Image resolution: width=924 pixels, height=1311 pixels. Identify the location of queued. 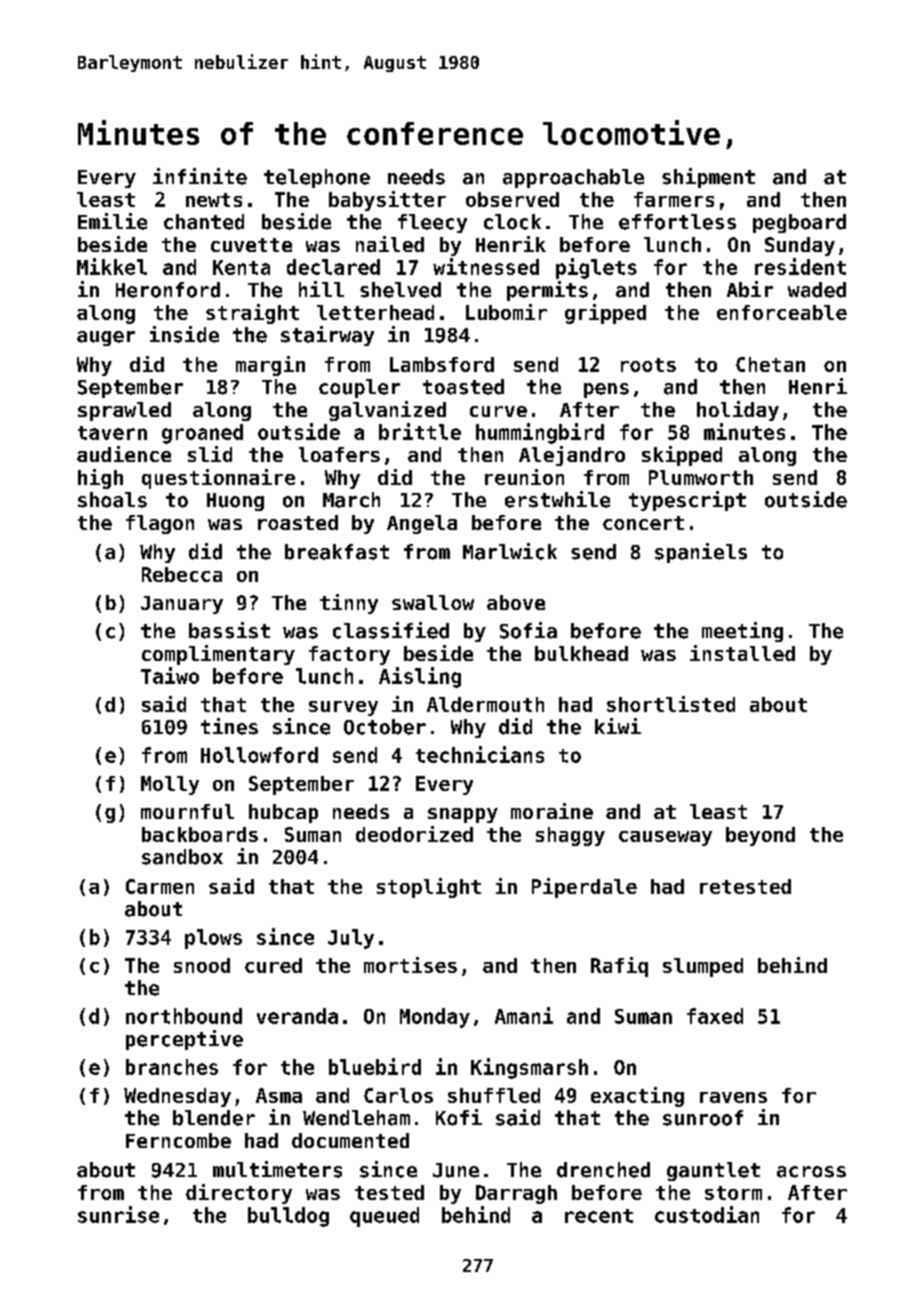
(384, 1217).
